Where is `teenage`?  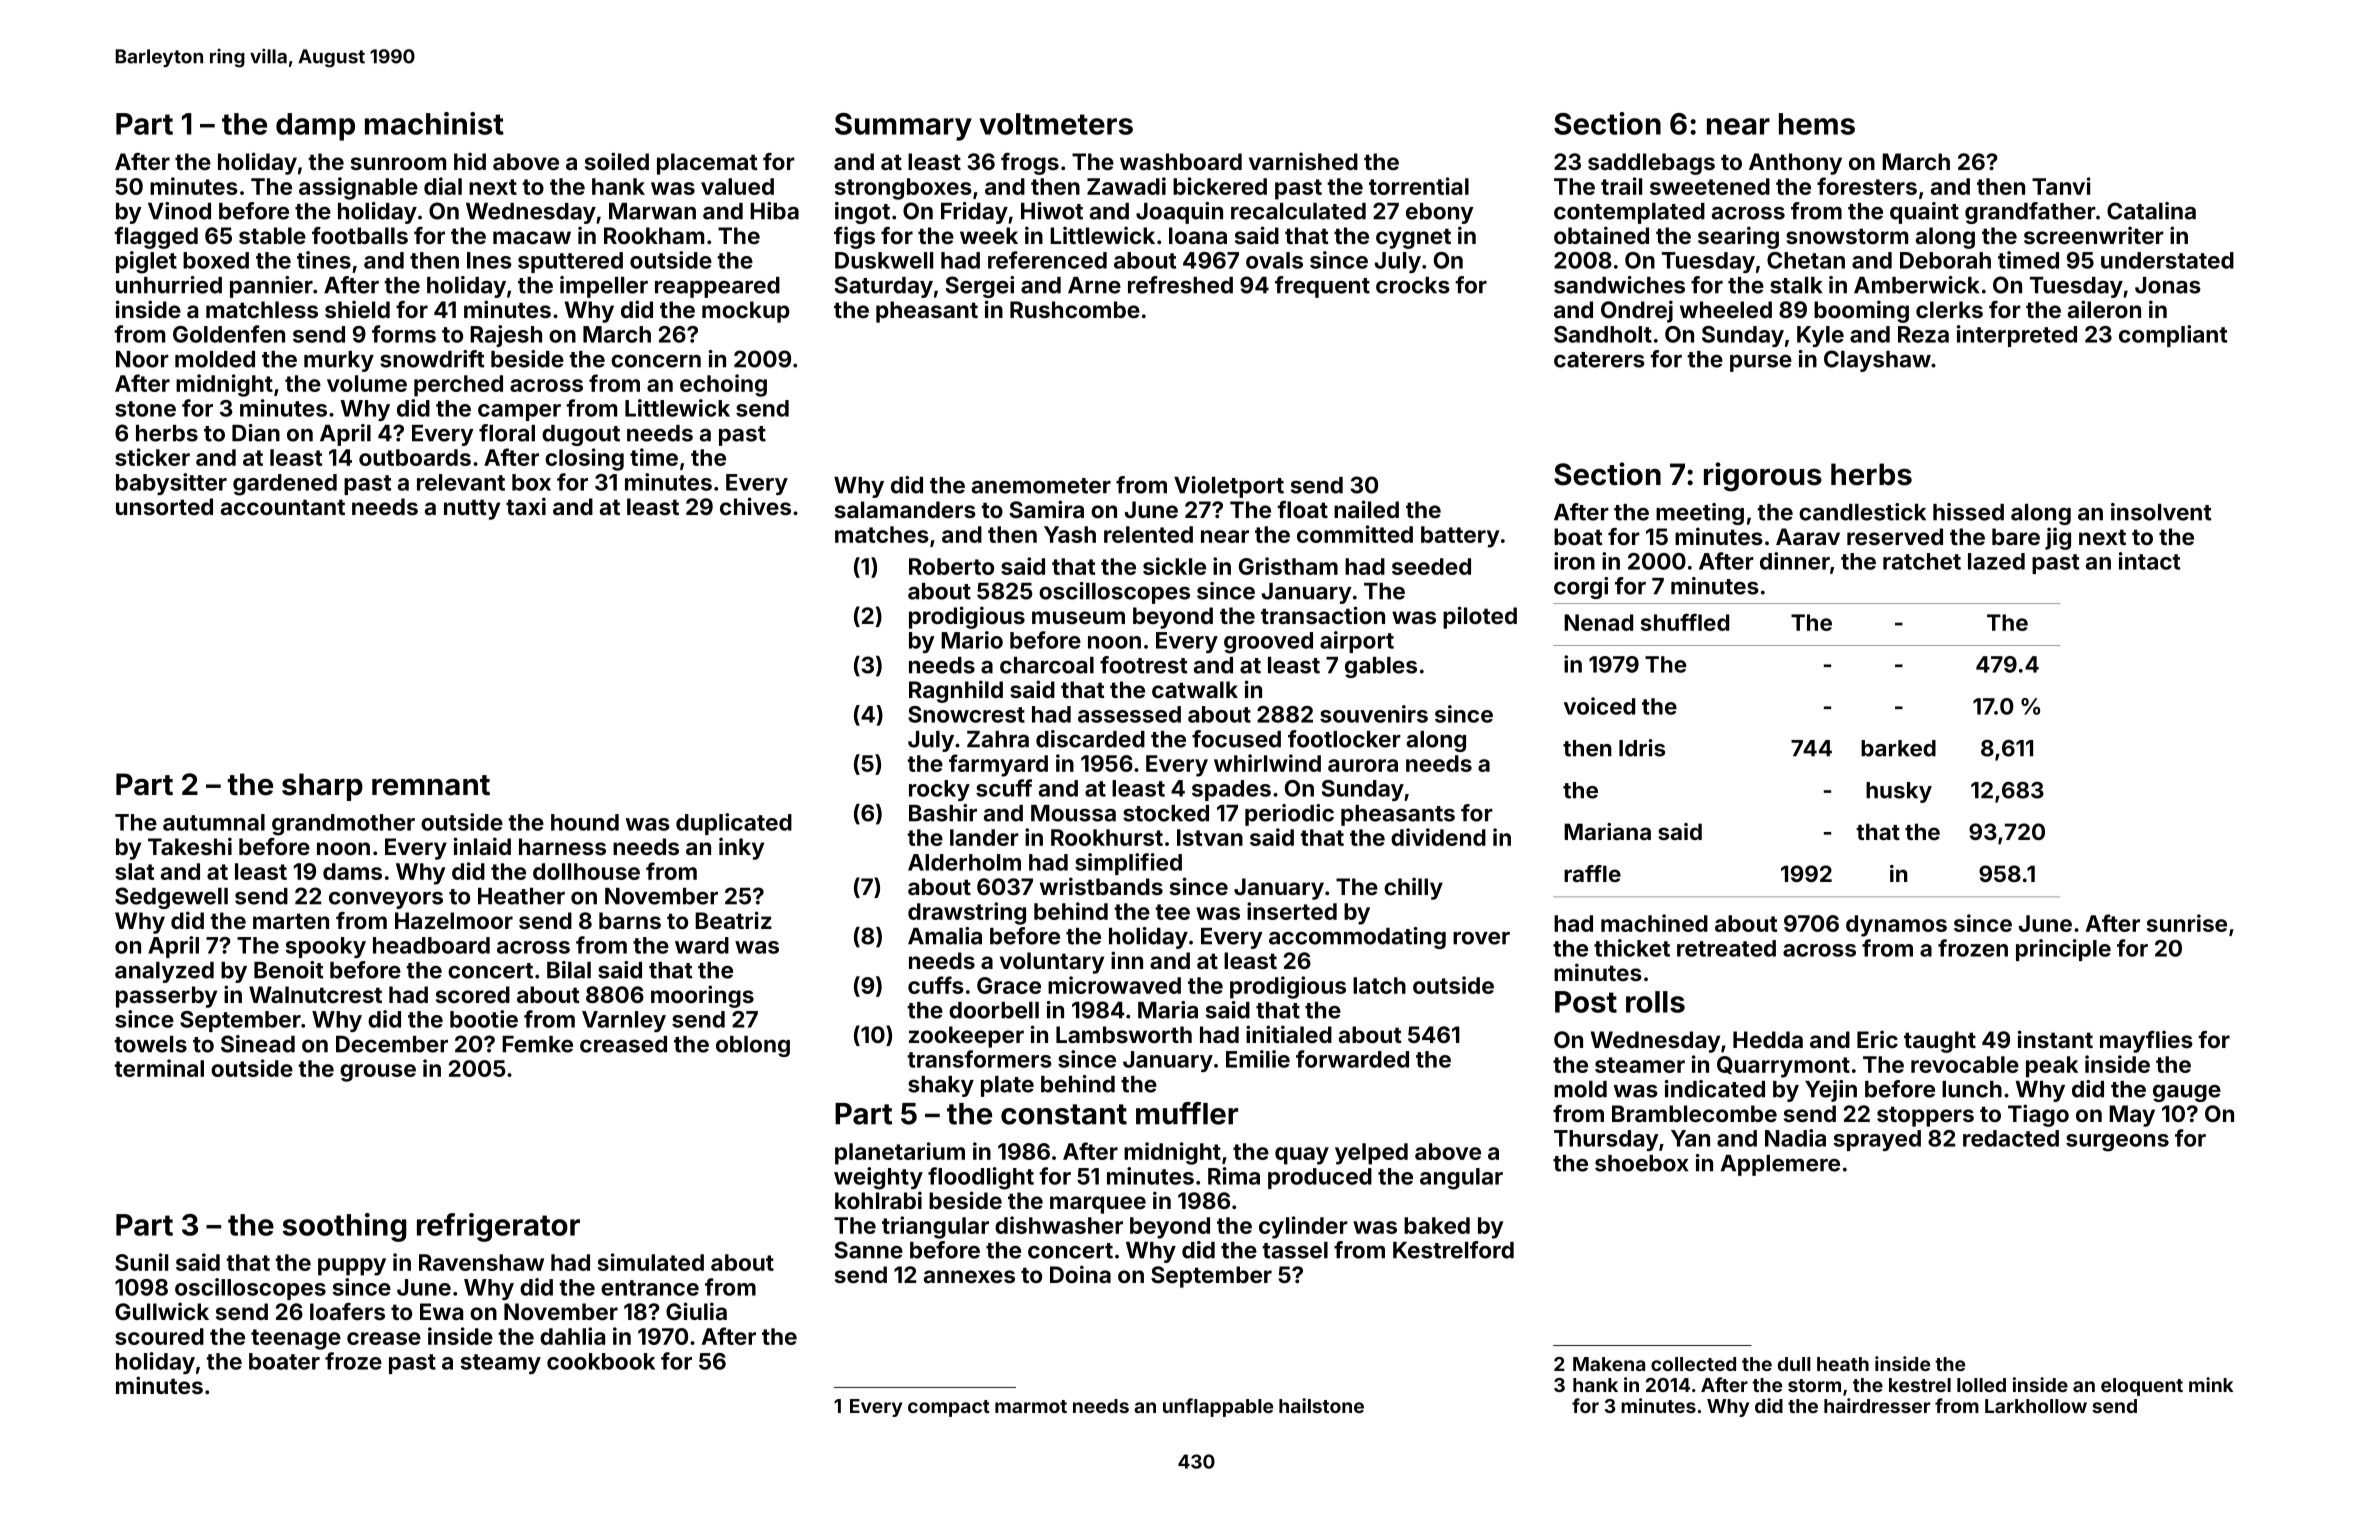
teenage is located at coordinates (296, 1339).
